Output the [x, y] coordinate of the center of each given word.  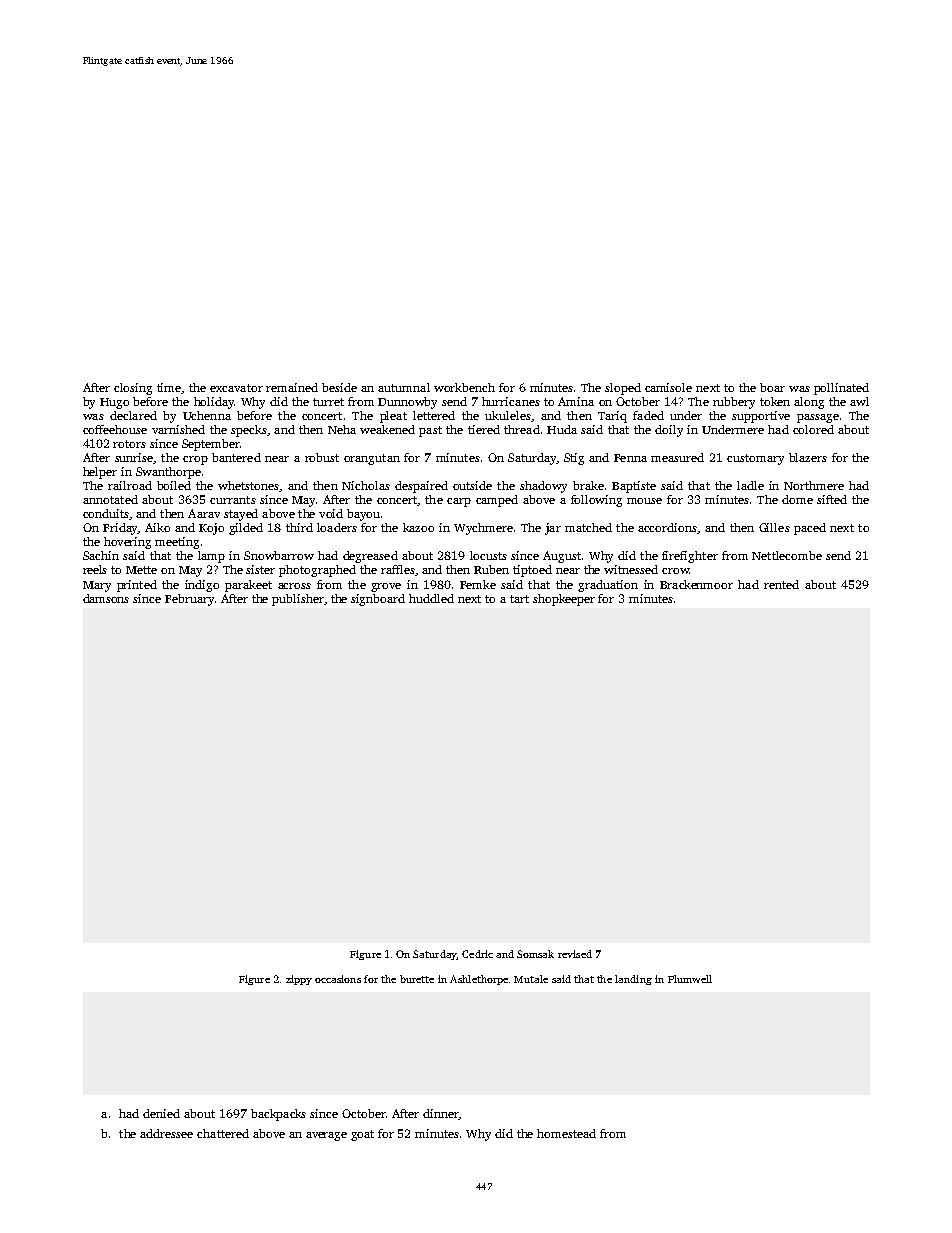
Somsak [535, 954]
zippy [299, 980]
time [169, 387]
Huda [562, 429]
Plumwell [690, 979]
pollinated [841, 389]
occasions [338, 979]
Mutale [531, 979]
